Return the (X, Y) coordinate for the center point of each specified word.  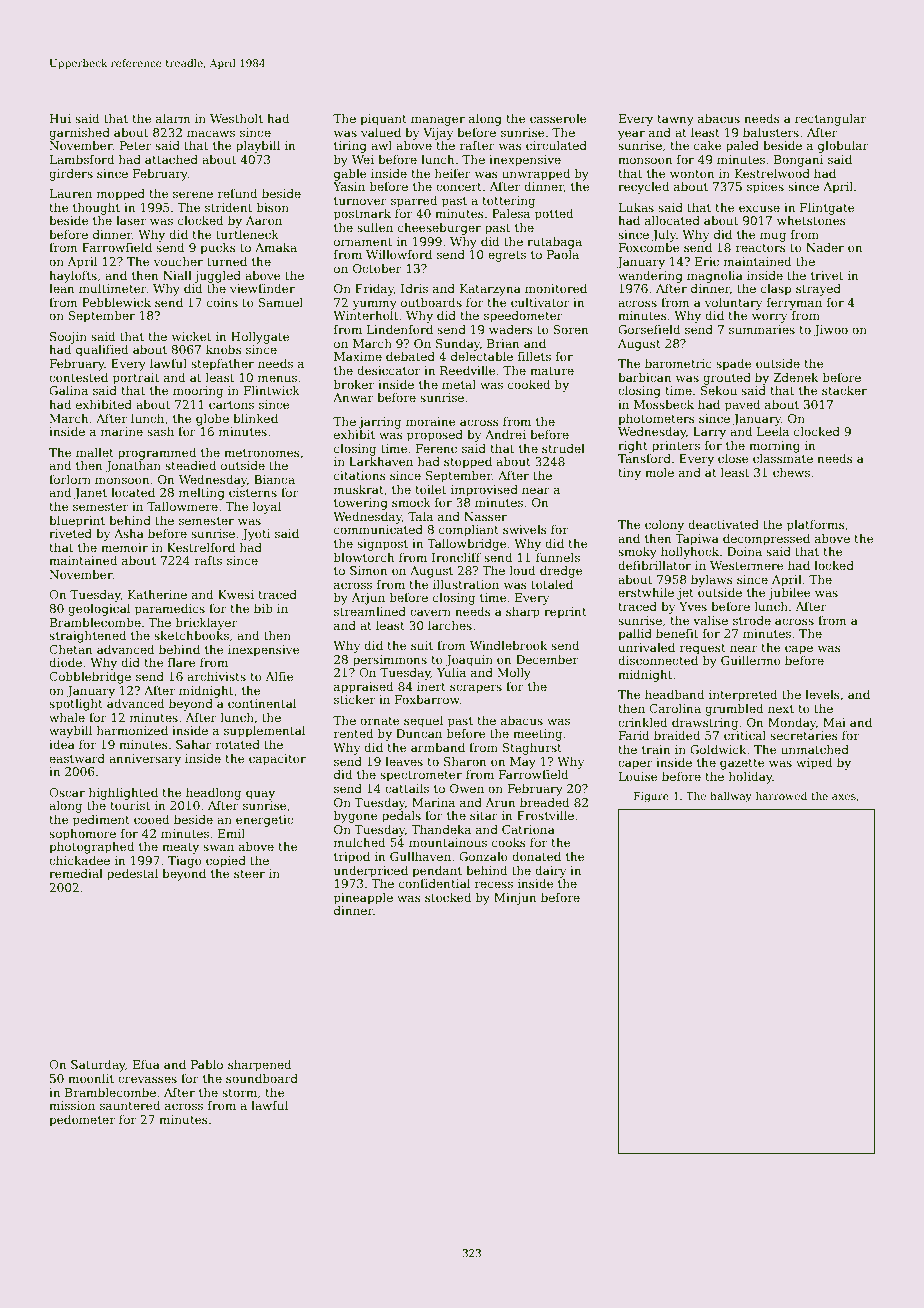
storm (239, 1093)
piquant (383, 120)
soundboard (262, 1078)
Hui (60, 118)
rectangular (830, 120)
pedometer (82, 1121)
